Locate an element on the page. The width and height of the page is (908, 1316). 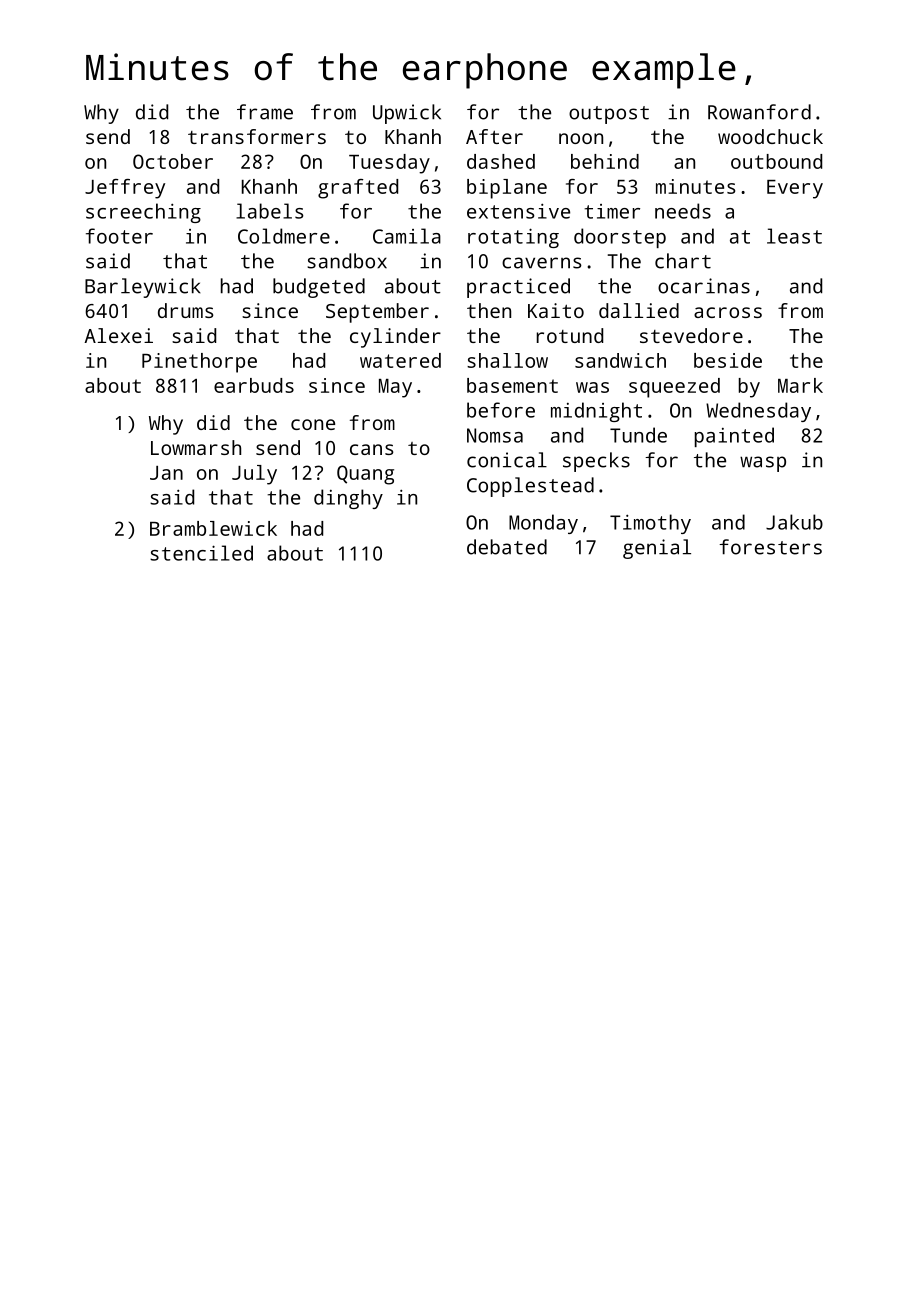
beside is located at coordinates (728, 360).
